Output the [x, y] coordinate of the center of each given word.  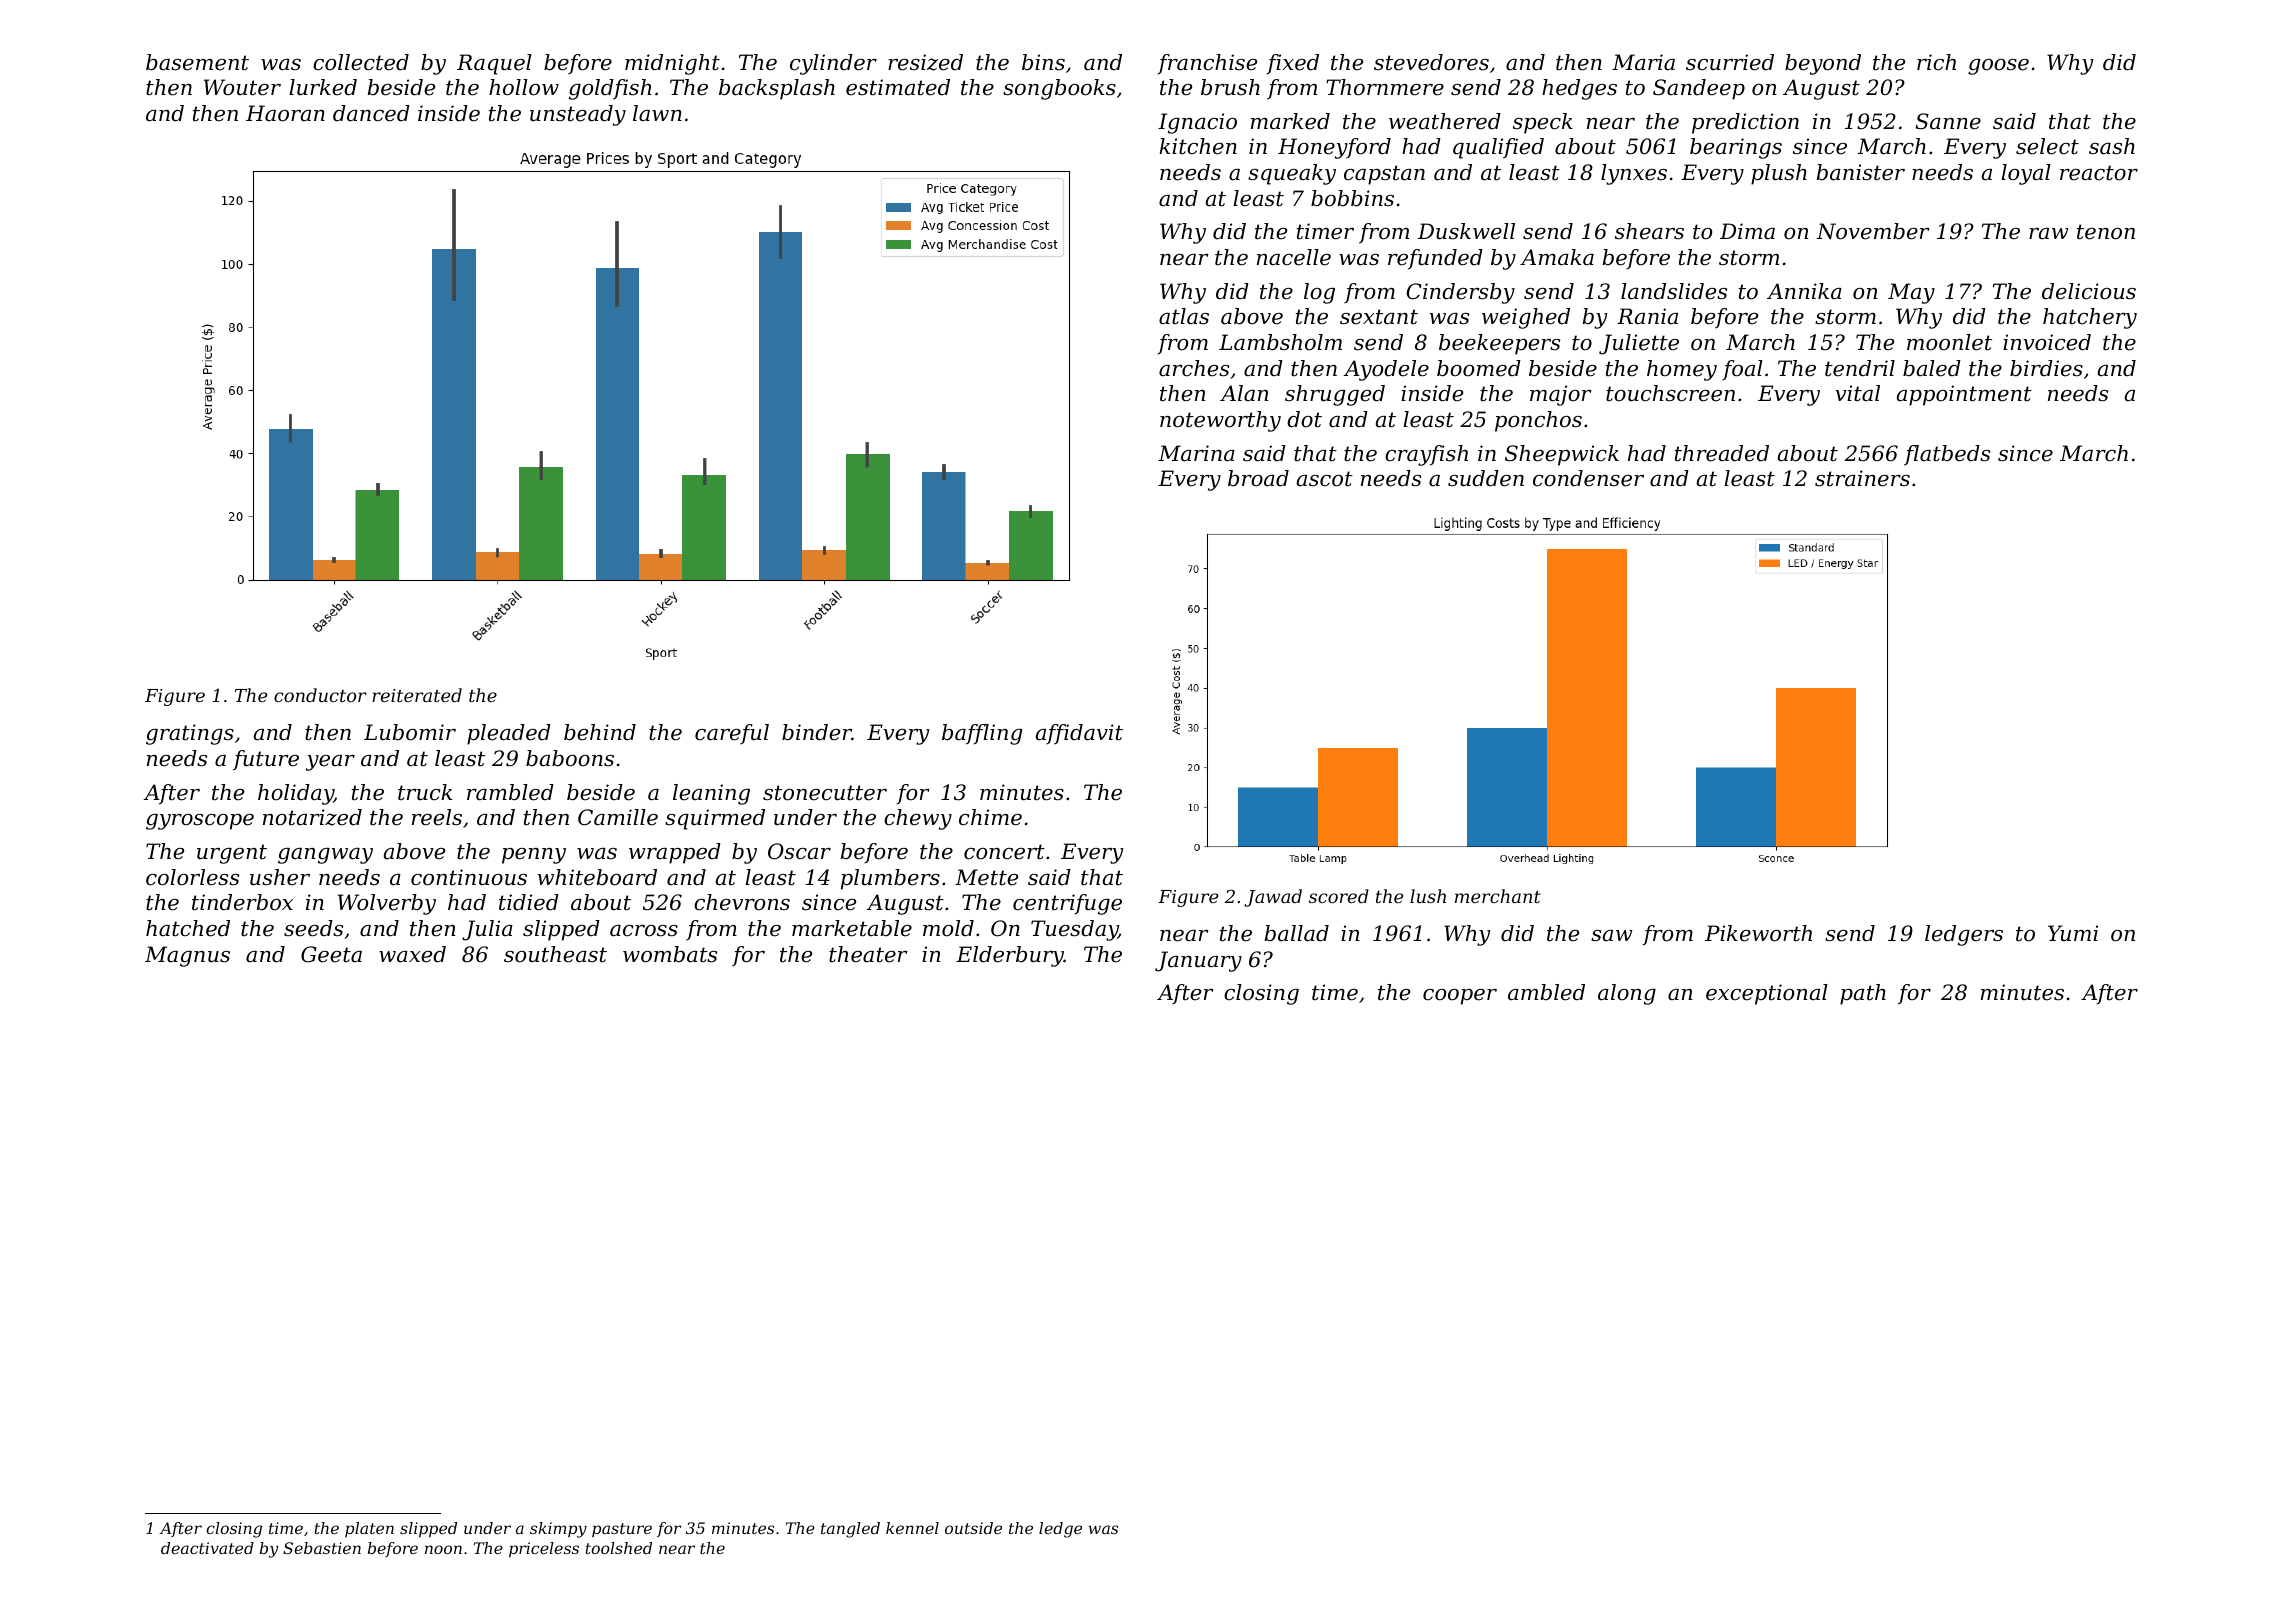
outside [973, 1528]
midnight [672, 64]
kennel [912, 1528]
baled [1932, 368]
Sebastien [322, 1548]
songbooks [1059, 89]
